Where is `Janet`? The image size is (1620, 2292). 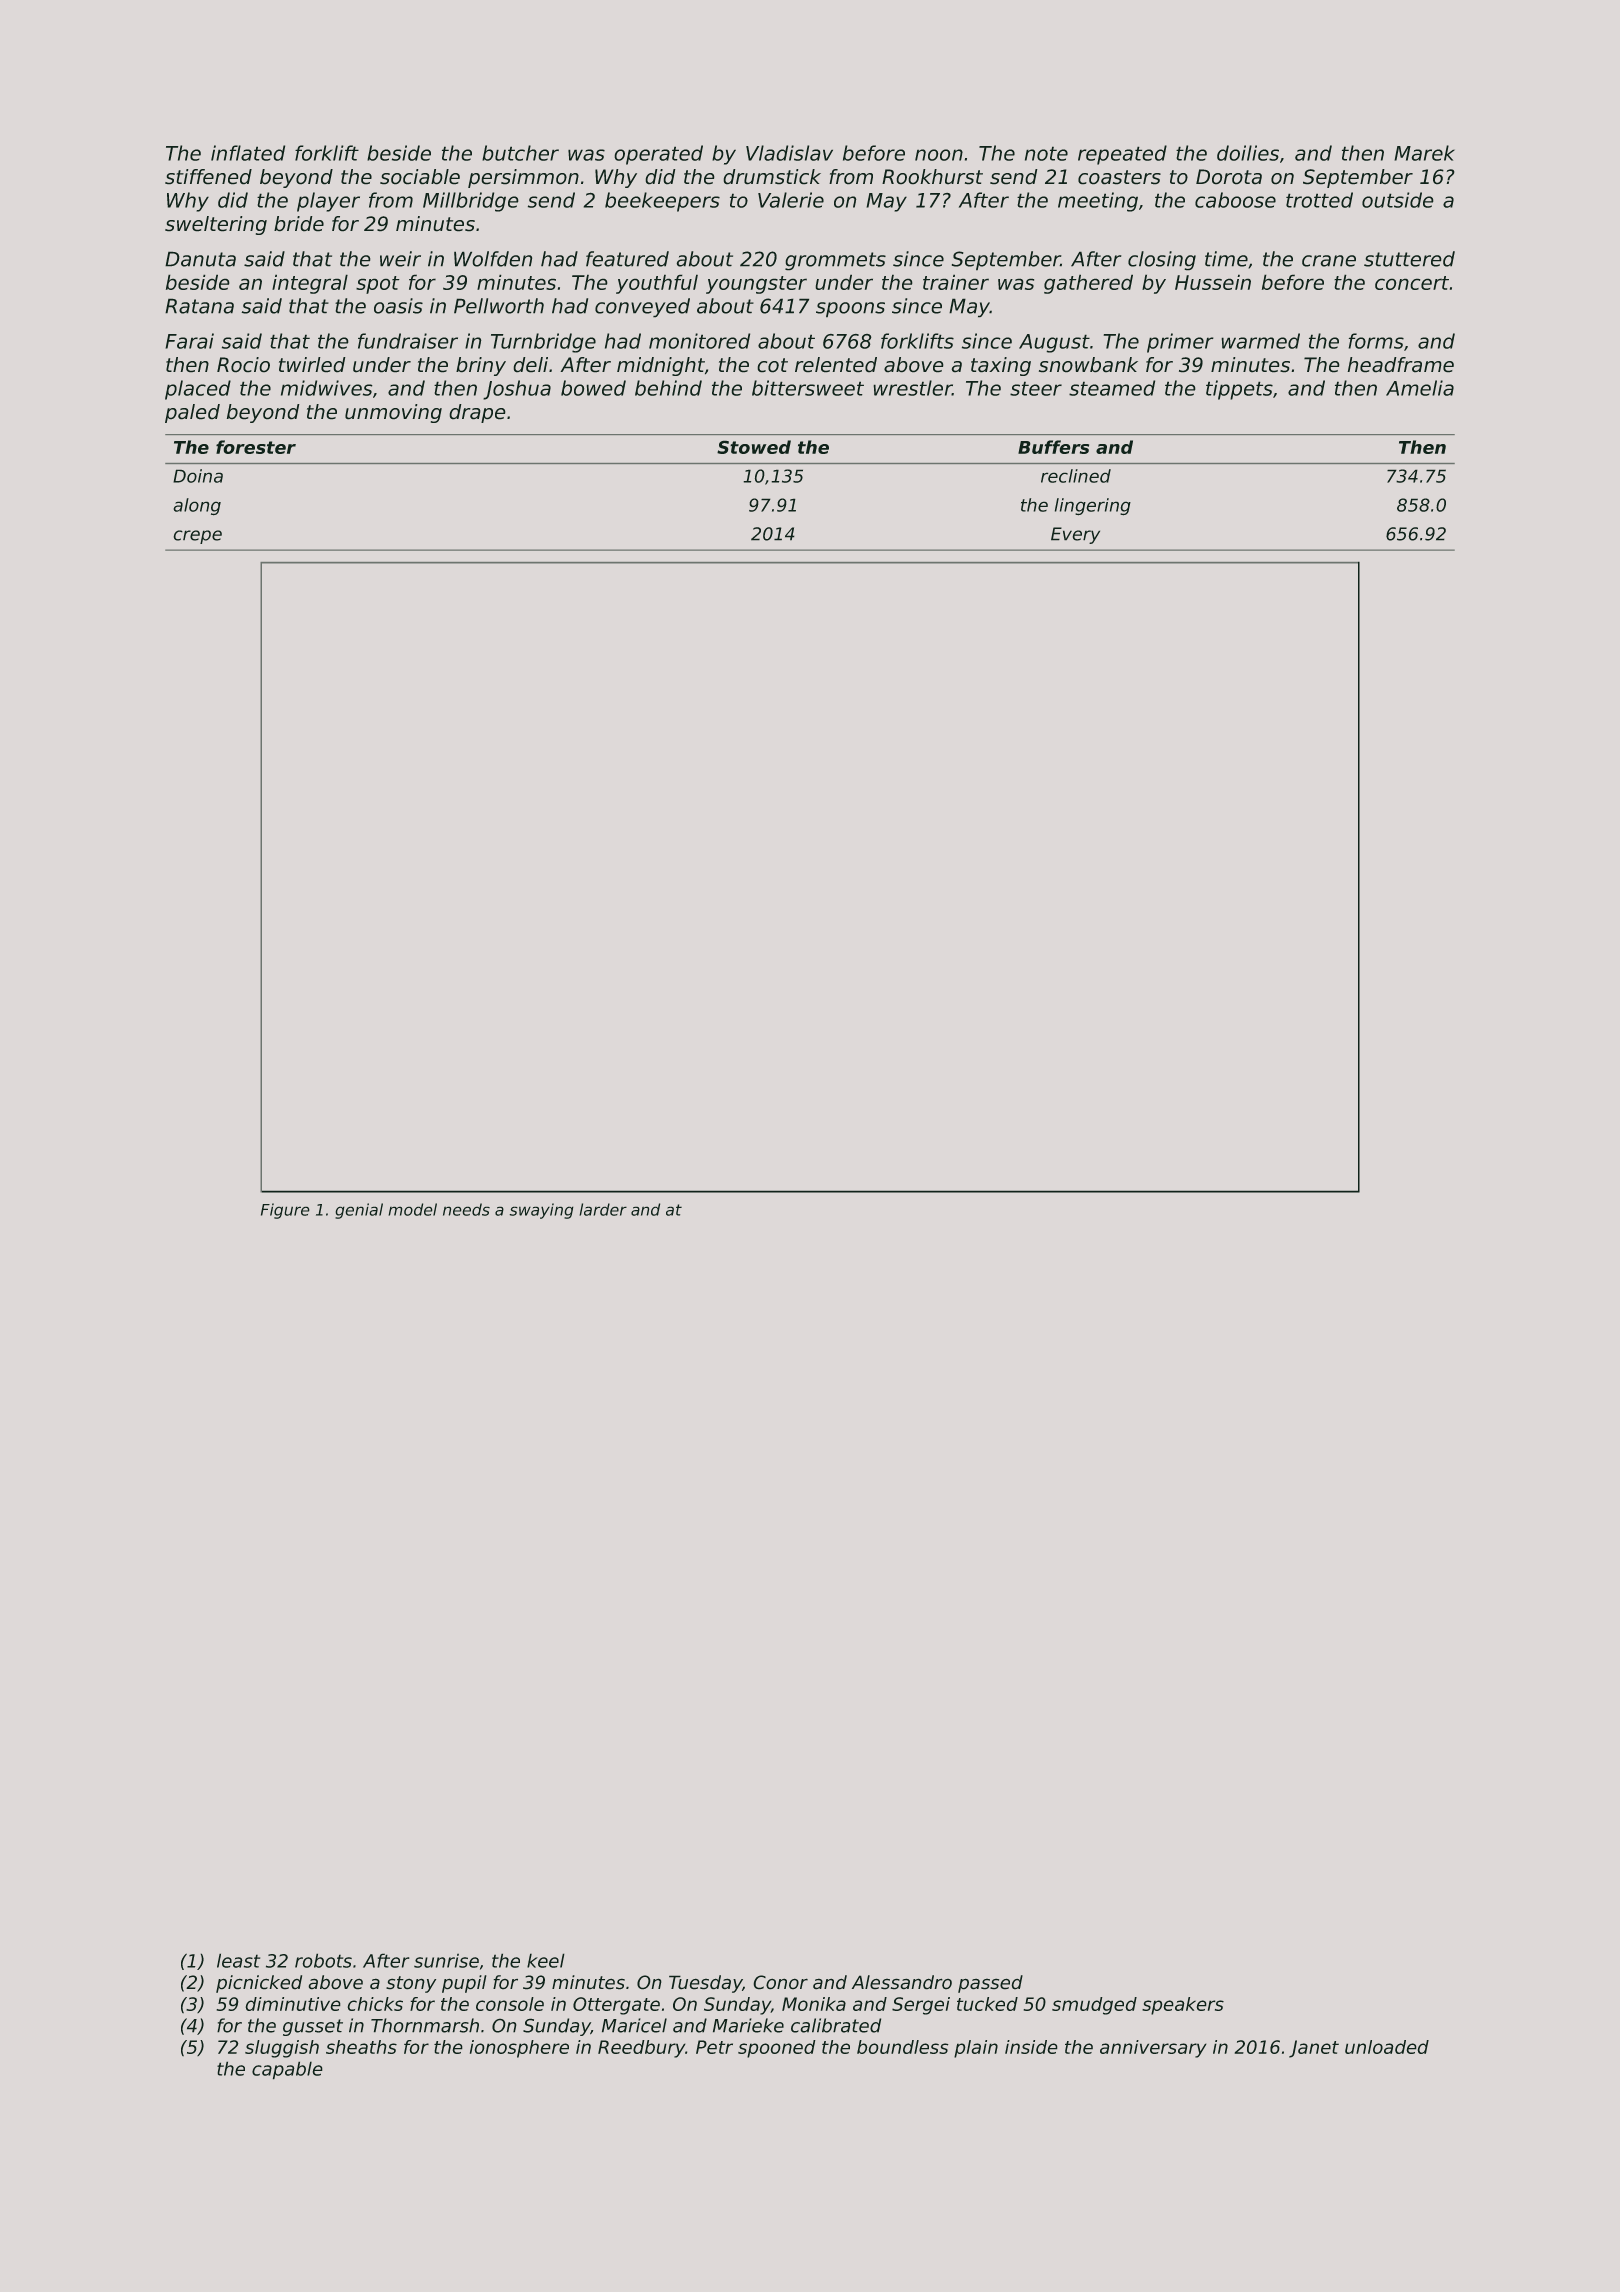
Janet is located at coordinates (1314, 2049).
